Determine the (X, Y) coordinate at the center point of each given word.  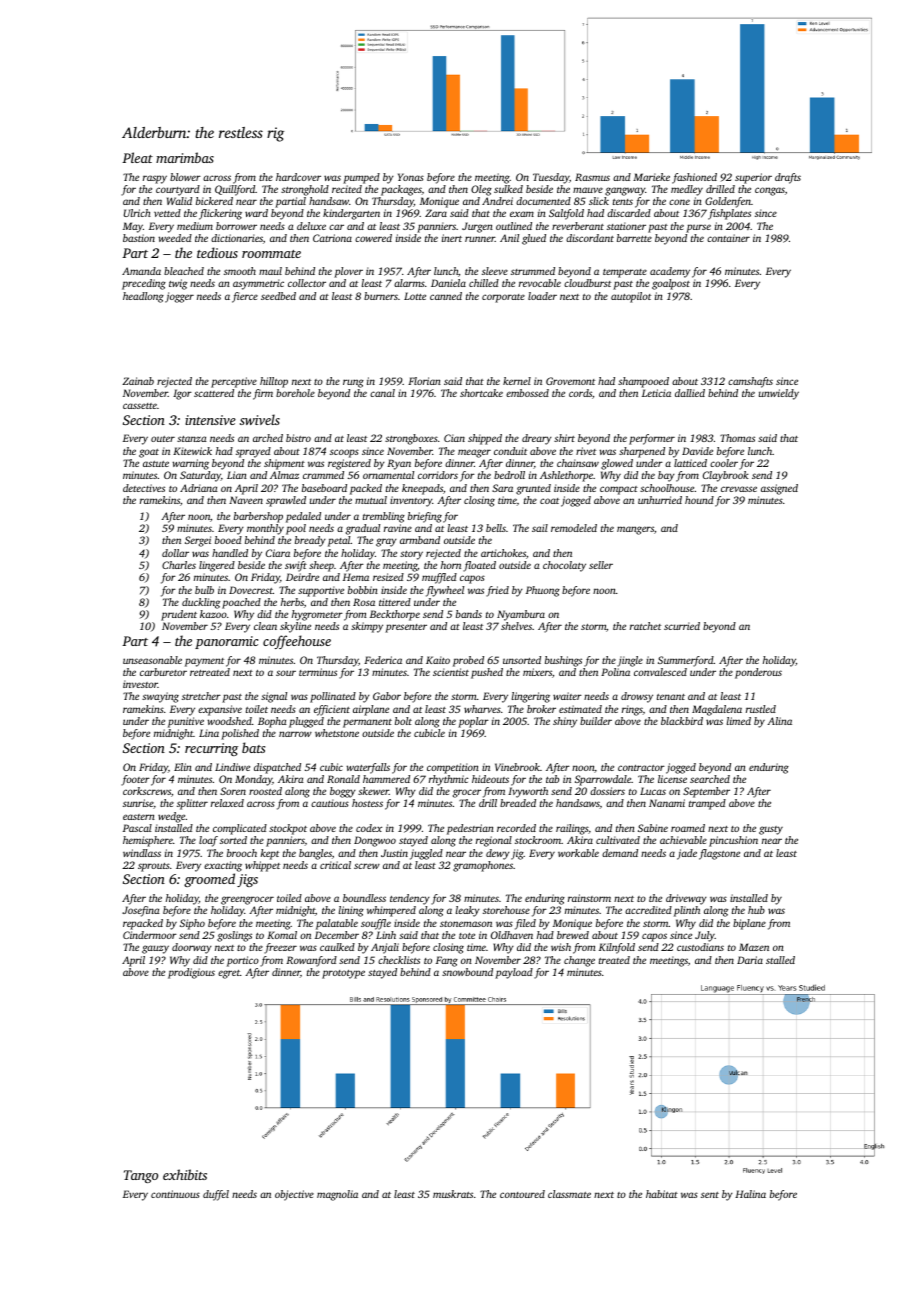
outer (163, 439)
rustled (761, 709)
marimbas (185, 157)
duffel (216, 1195)
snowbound (467, 972)
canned (446, 296)
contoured (522, 1194)
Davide (697, 451)
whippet (262, 866)
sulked (508, 189)
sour (286, 673)
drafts (788, 178)
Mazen (754, 947)
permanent (367, 723)
